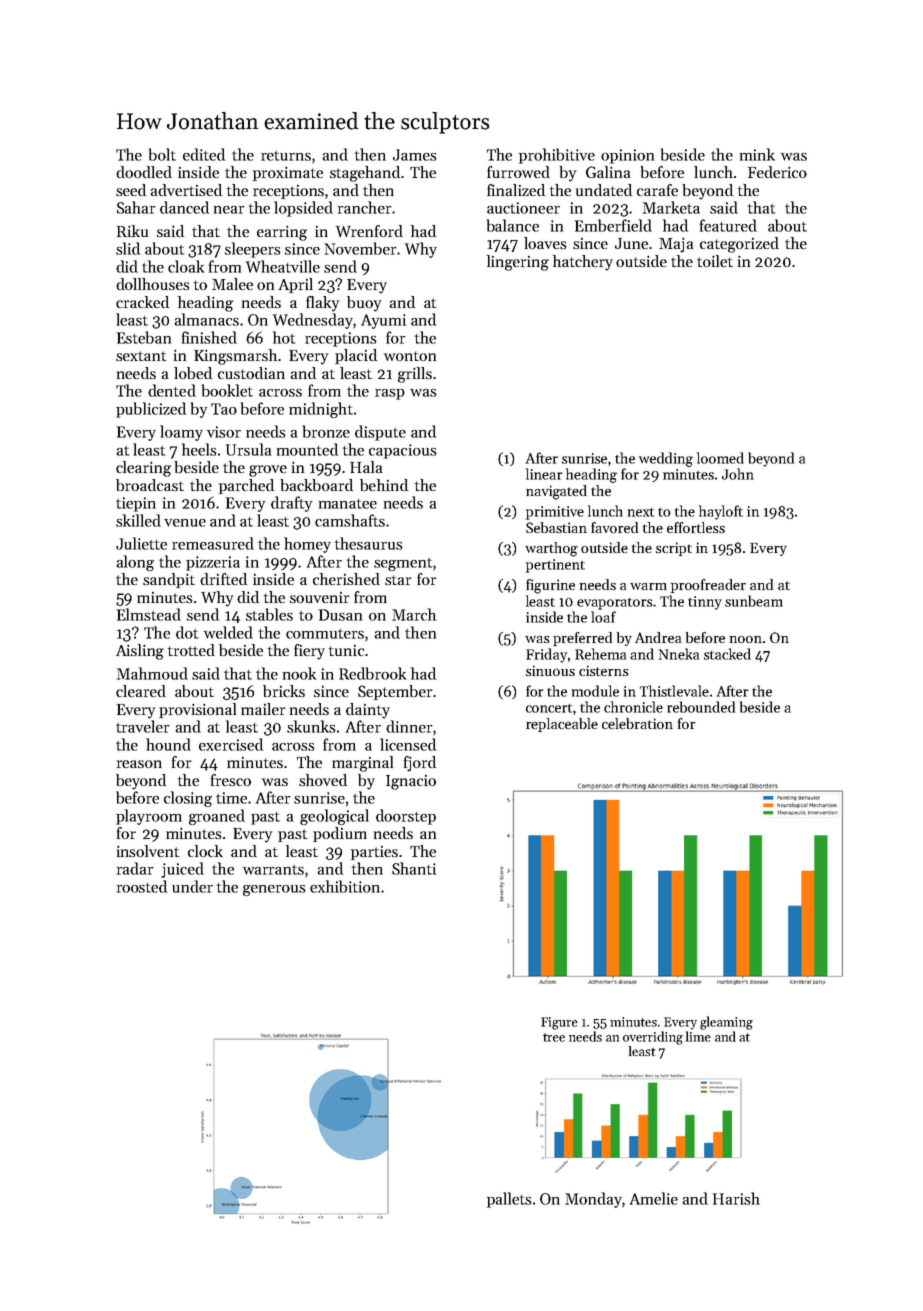  I want to click on reason, so click(139, 764).
